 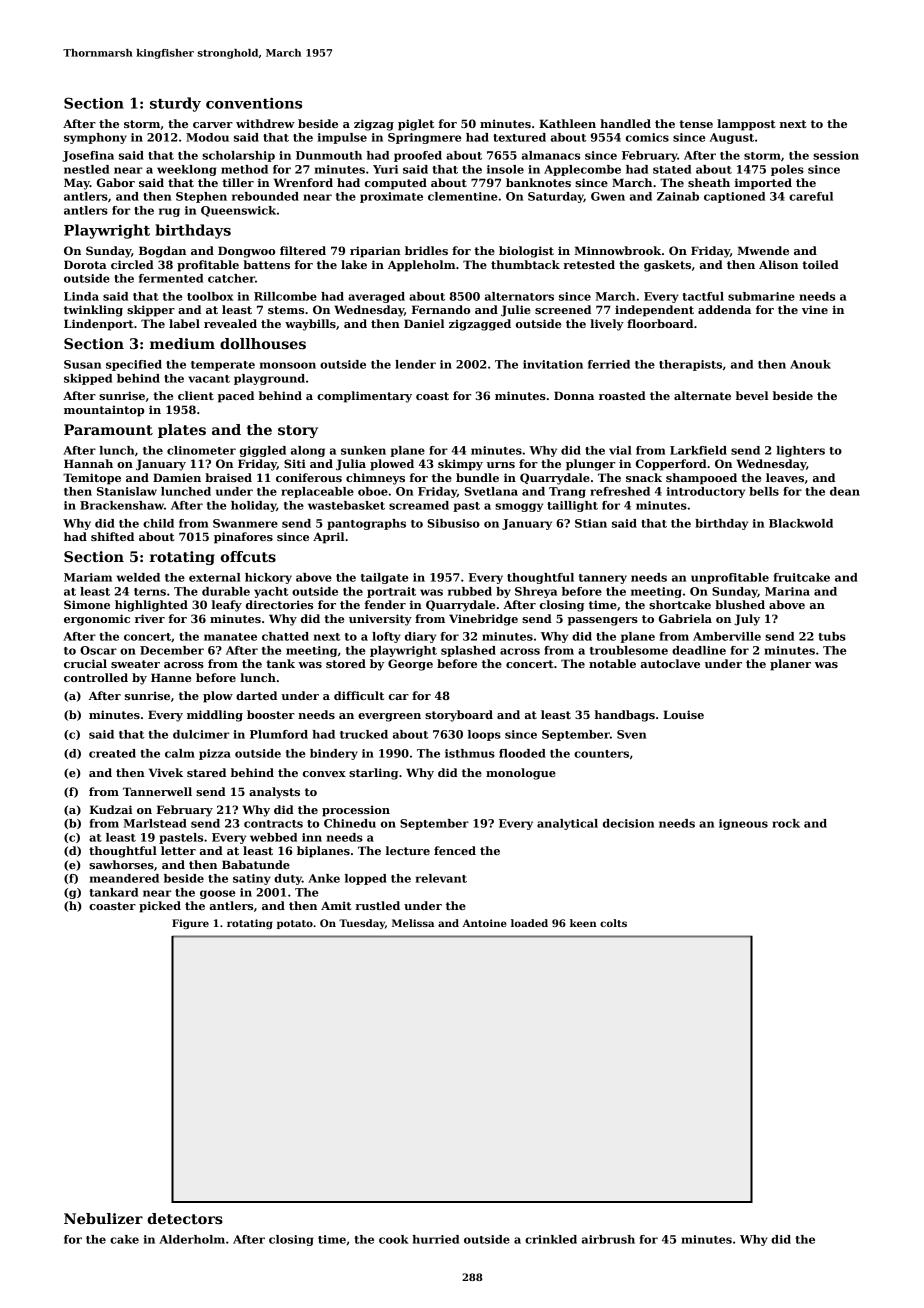 What do you see at coordinates (122, 505) in the document?
I see `Brackenshaw` at bounding box center [122, 505].
